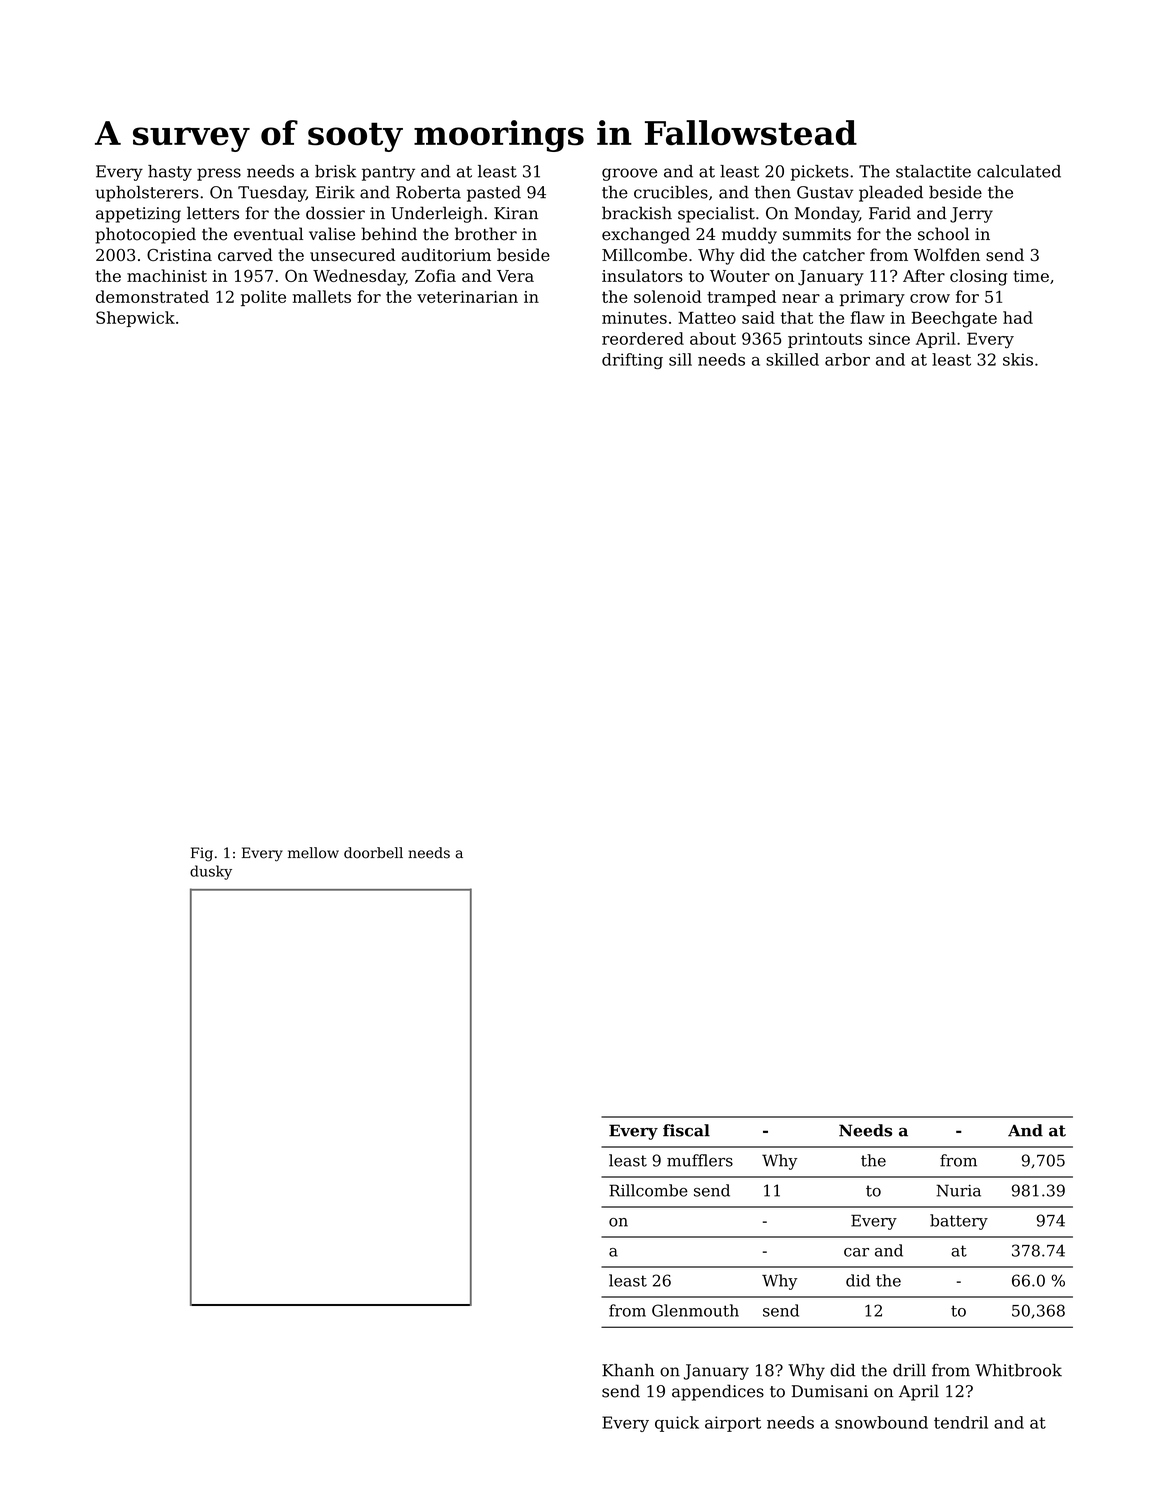 This screenshot has height=1511, width=1168. Describe the element at coordinates (700, 1160) in the screenshot. I see `mufflers` at that location.
